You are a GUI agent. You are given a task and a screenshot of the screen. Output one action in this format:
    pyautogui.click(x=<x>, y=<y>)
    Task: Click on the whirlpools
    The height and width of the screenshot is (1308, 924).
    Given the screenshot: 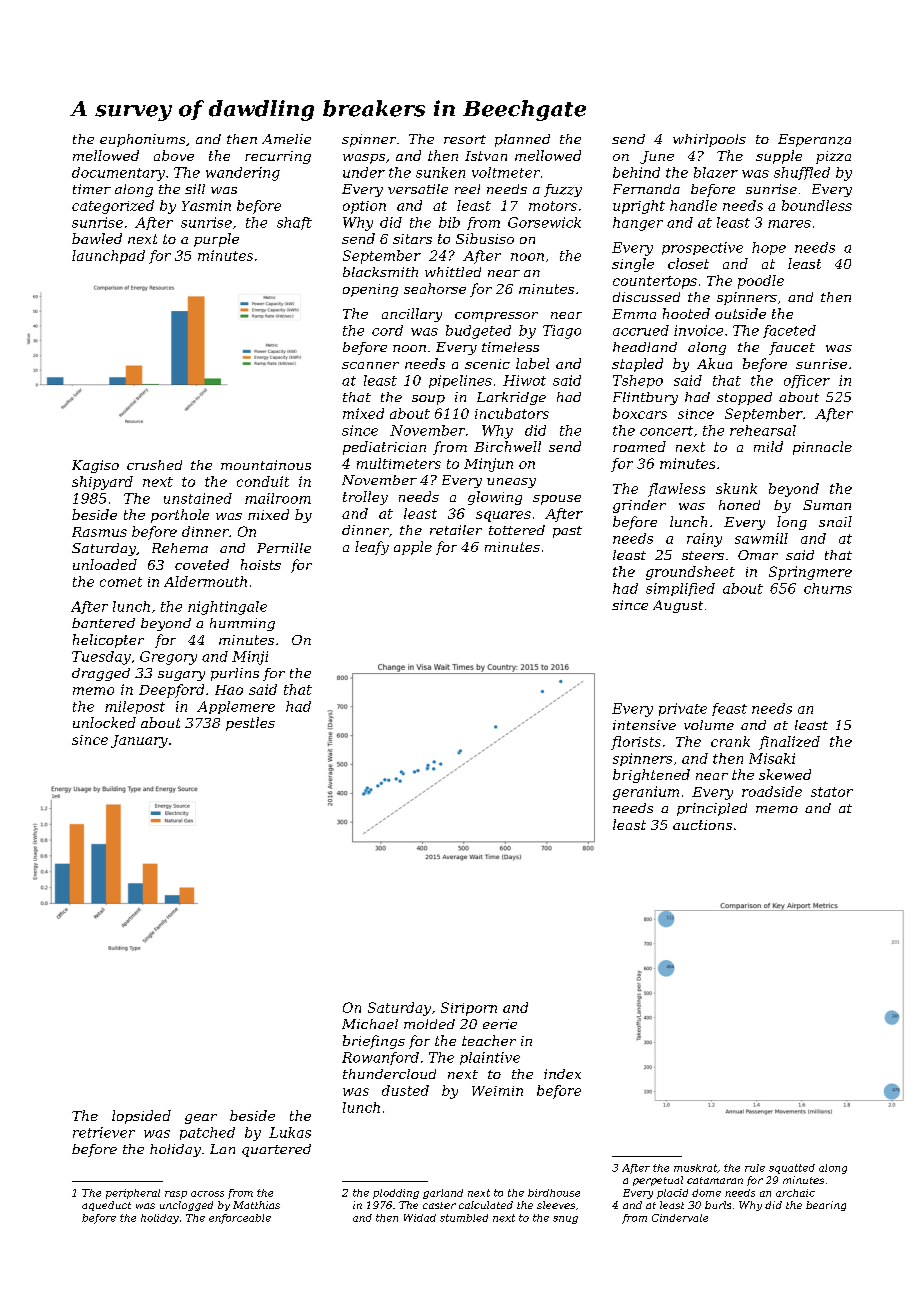 What is the action you would take?
    pyautogui.click(x=709, y=140)
